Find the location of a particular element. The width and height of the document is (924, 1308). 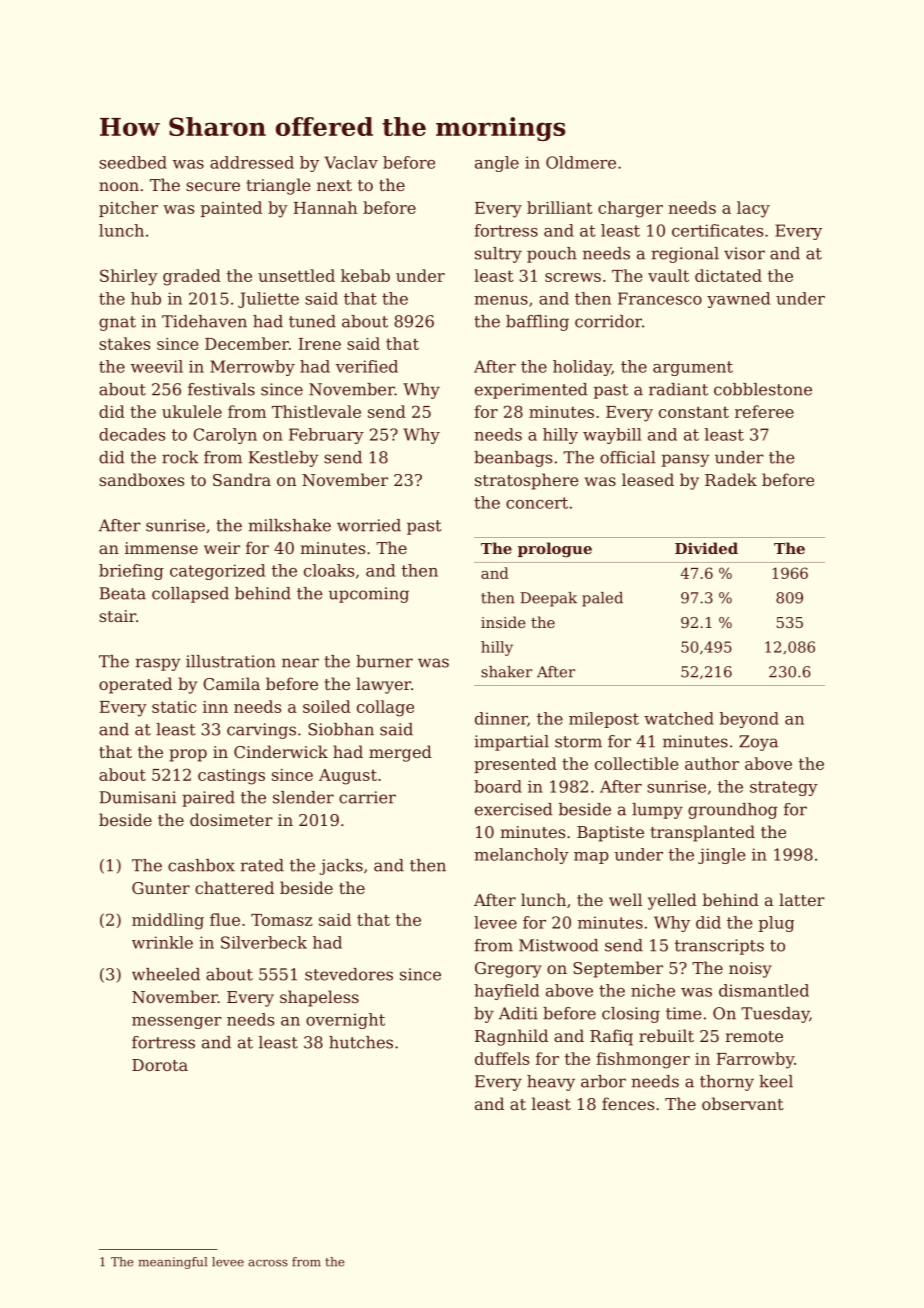

visor is located at coordinates (744, 253).
